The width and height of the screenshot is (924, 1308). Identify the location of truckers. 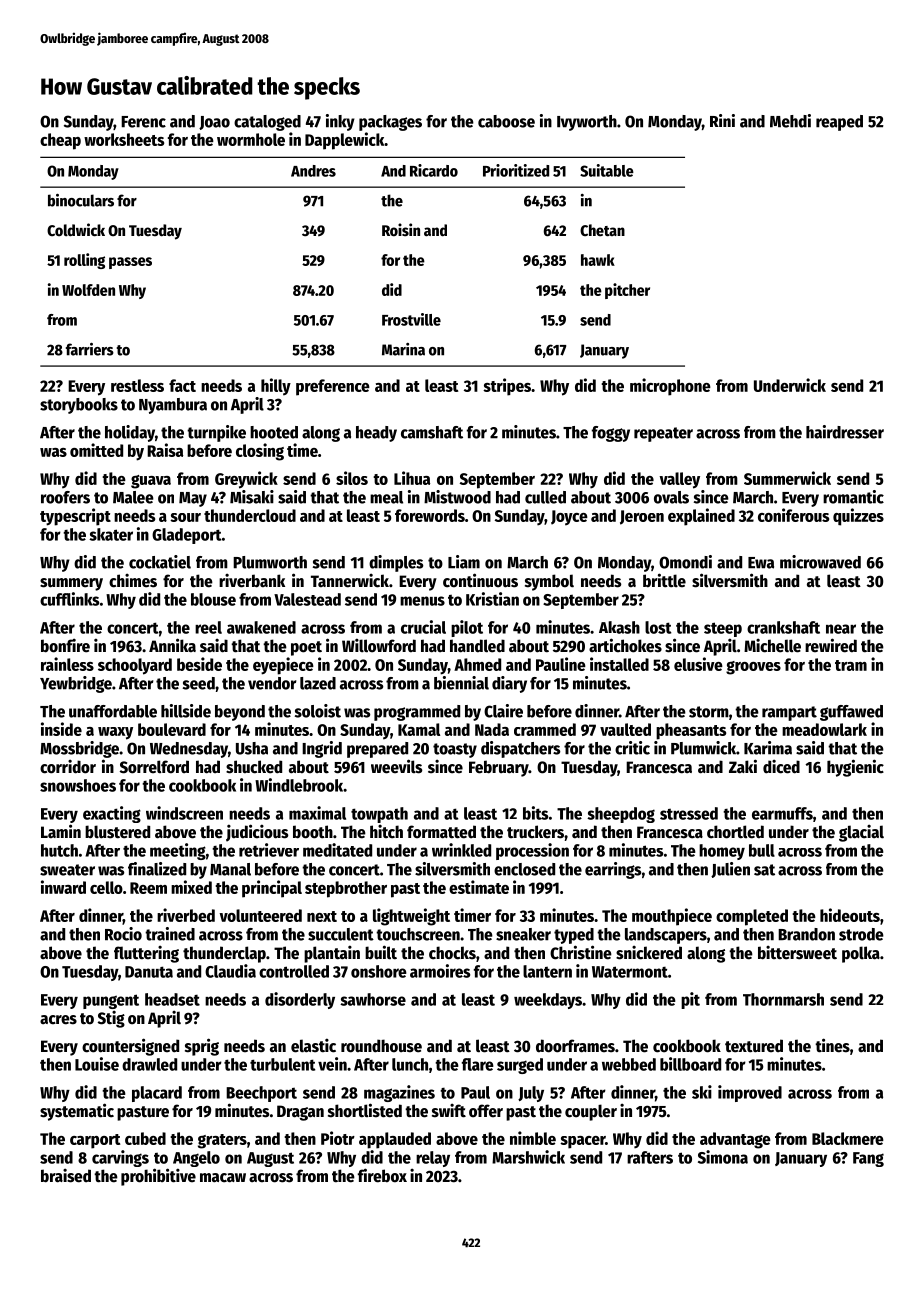
(535, 832).
